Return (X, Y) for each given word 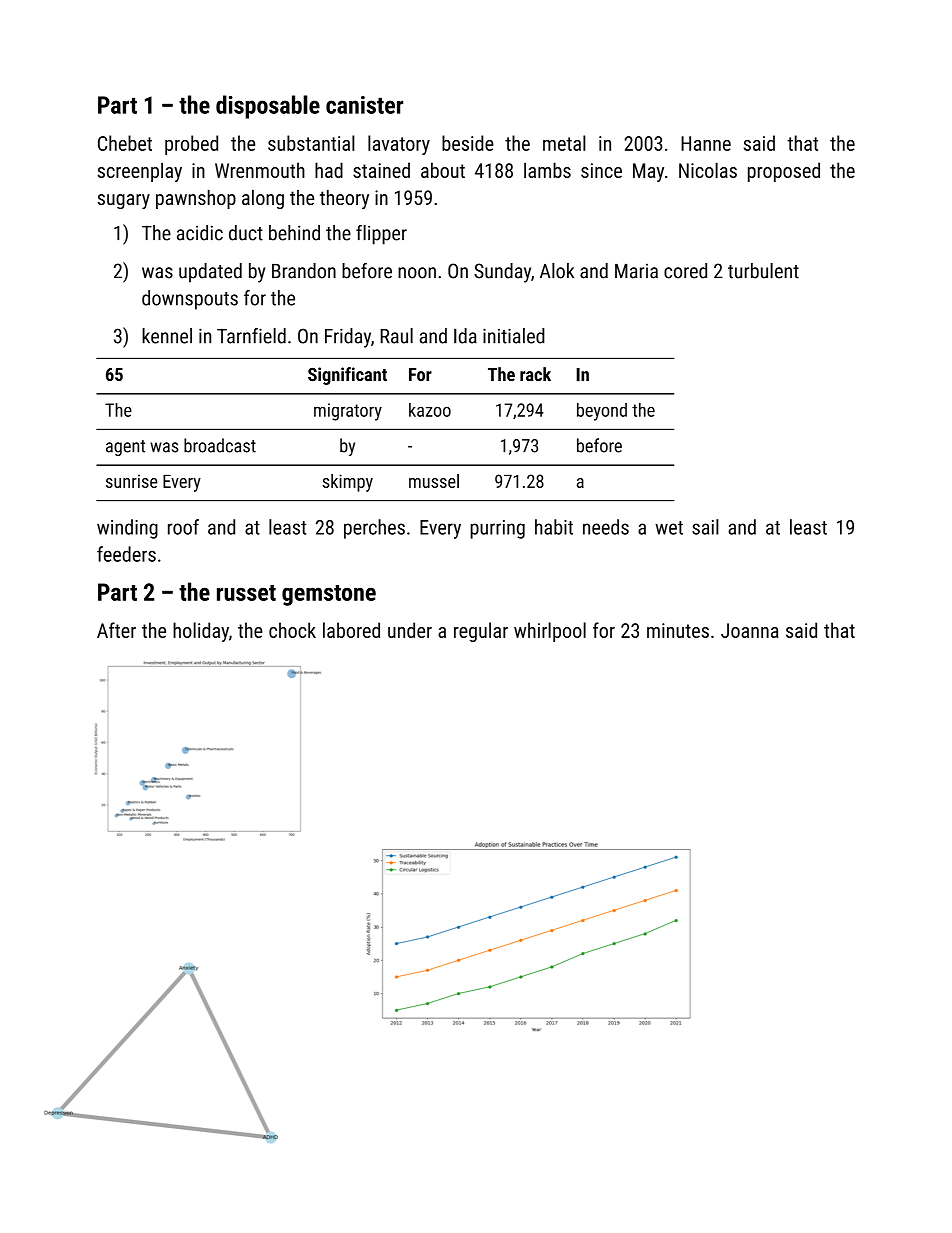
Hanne (706, 143)
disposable (268, 107)
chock (292, 630)
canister (364, 105)
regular (481, 632)
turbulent (763, 271)
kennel (167, 336)
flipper (381, 235)
